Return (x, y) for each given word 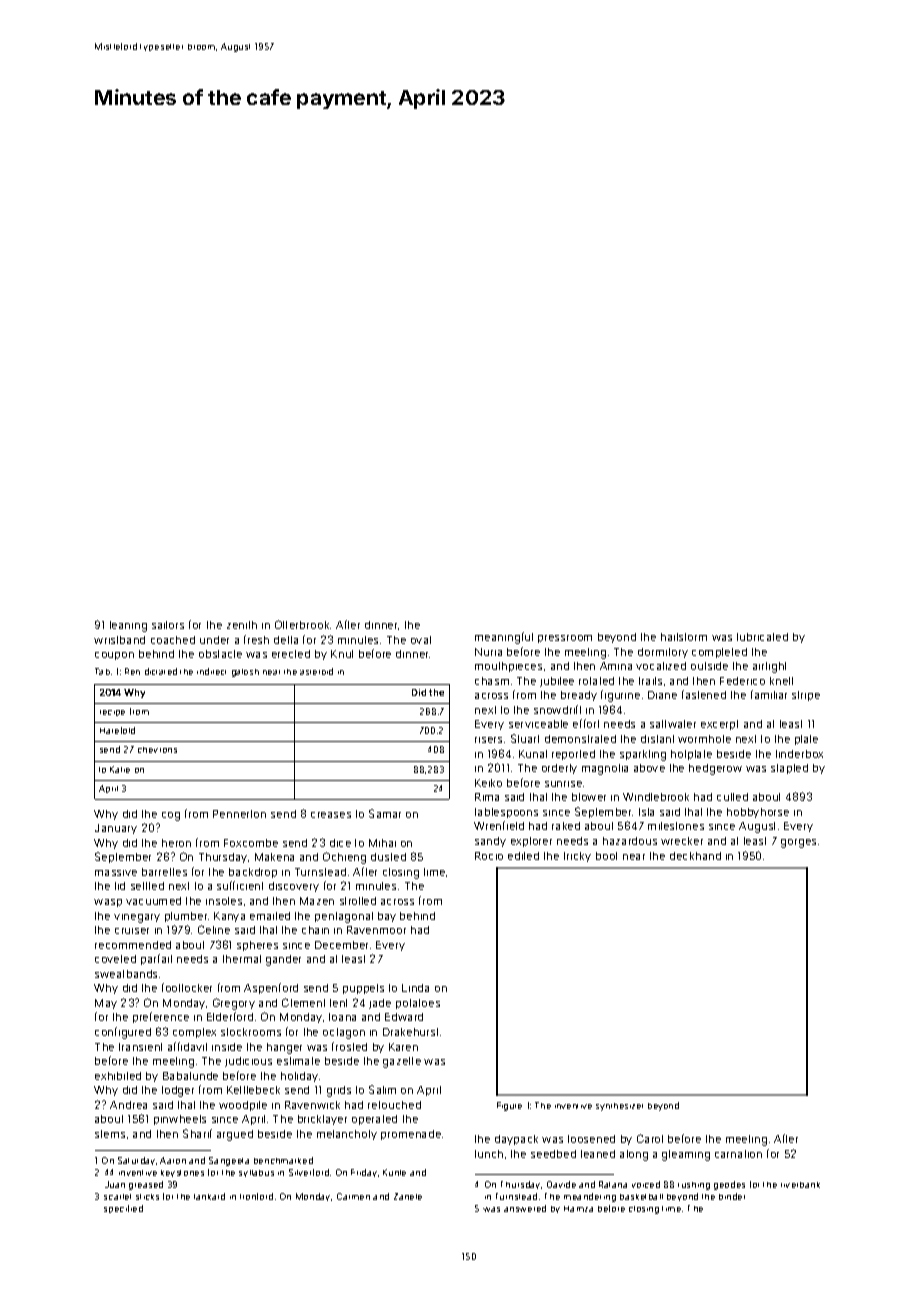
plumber (186, 917)
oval (421, 640)
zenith (242, 625)
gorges (798, 843)
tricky (577, 857)
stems (110, 1134)
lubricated (762, 637)
